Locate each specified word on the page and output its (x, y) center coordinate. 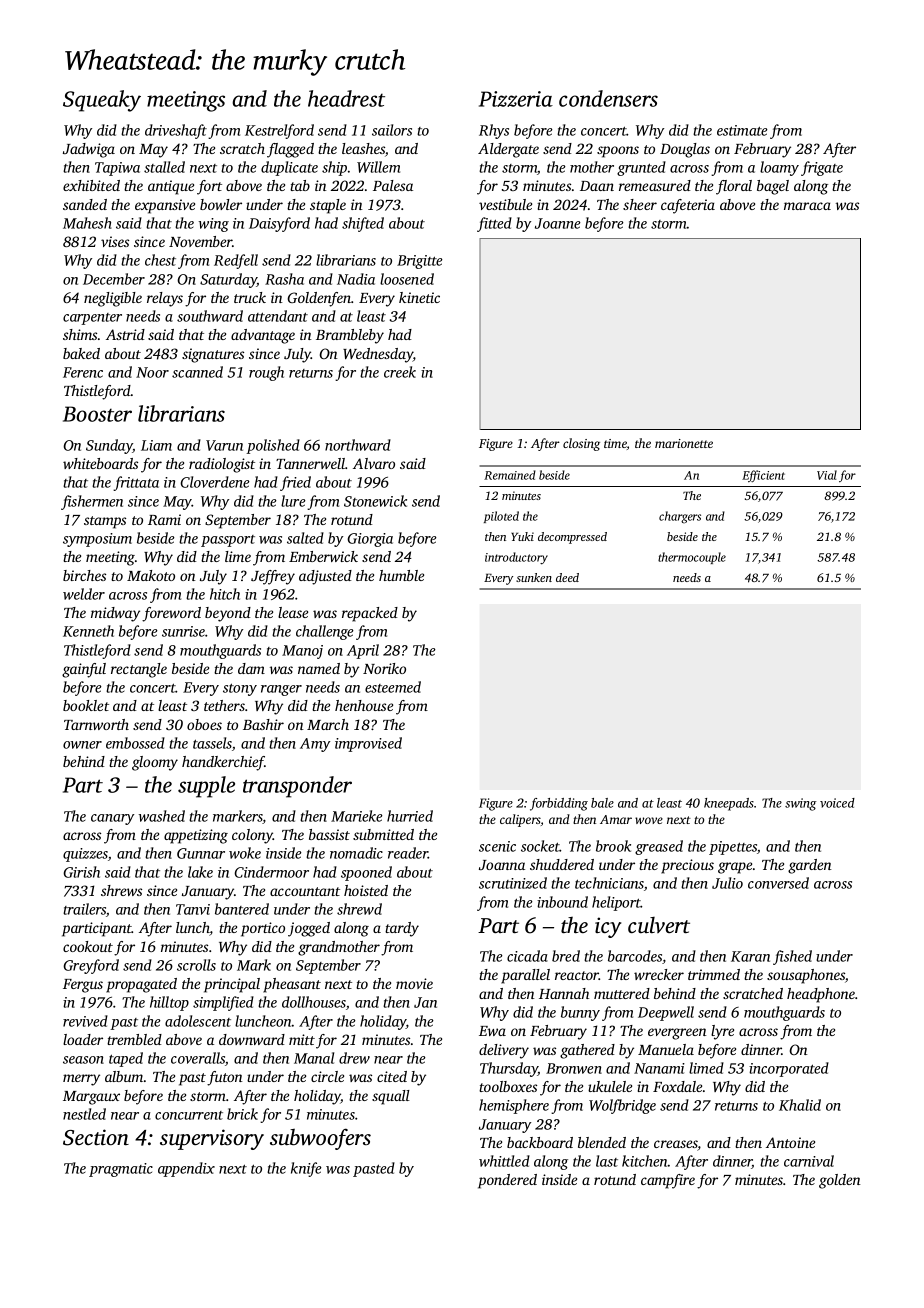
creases (676, 1145)
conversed (778, 883)
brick (242, 1114)
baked (81, 353)
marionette (684, 443)
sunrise (183, 631)
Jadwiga (89, 150)
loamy (779, 168)
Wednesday (378, 355)
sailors (392, 130)
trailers (84, 909)
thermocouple (692, 558)
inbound (562, 902)
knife (306, 1169)
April (363, 651)
